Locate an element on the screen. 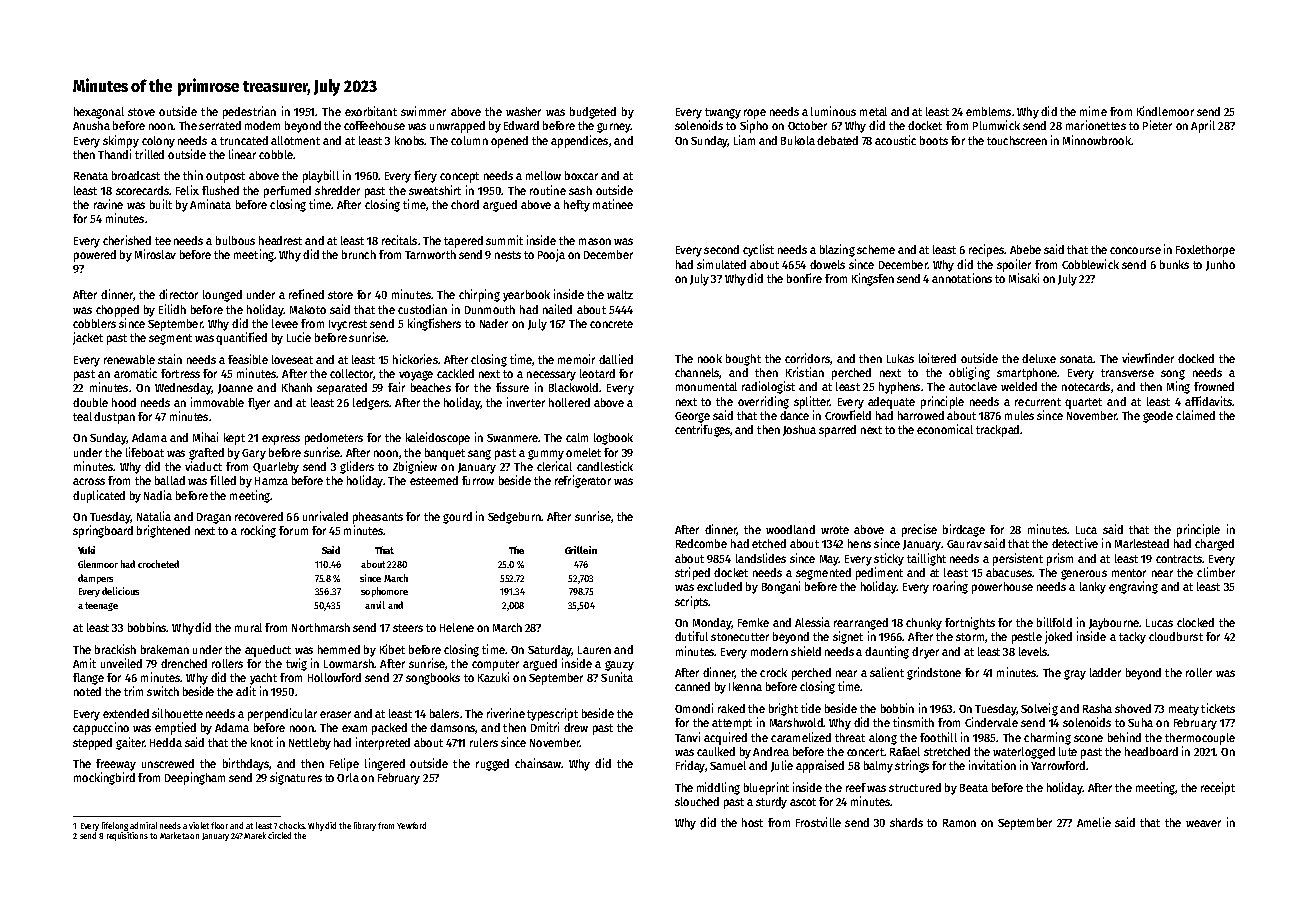 This screenshot has height=924, width=1308. Sedgeburn is located at coordinates (514, 518).
